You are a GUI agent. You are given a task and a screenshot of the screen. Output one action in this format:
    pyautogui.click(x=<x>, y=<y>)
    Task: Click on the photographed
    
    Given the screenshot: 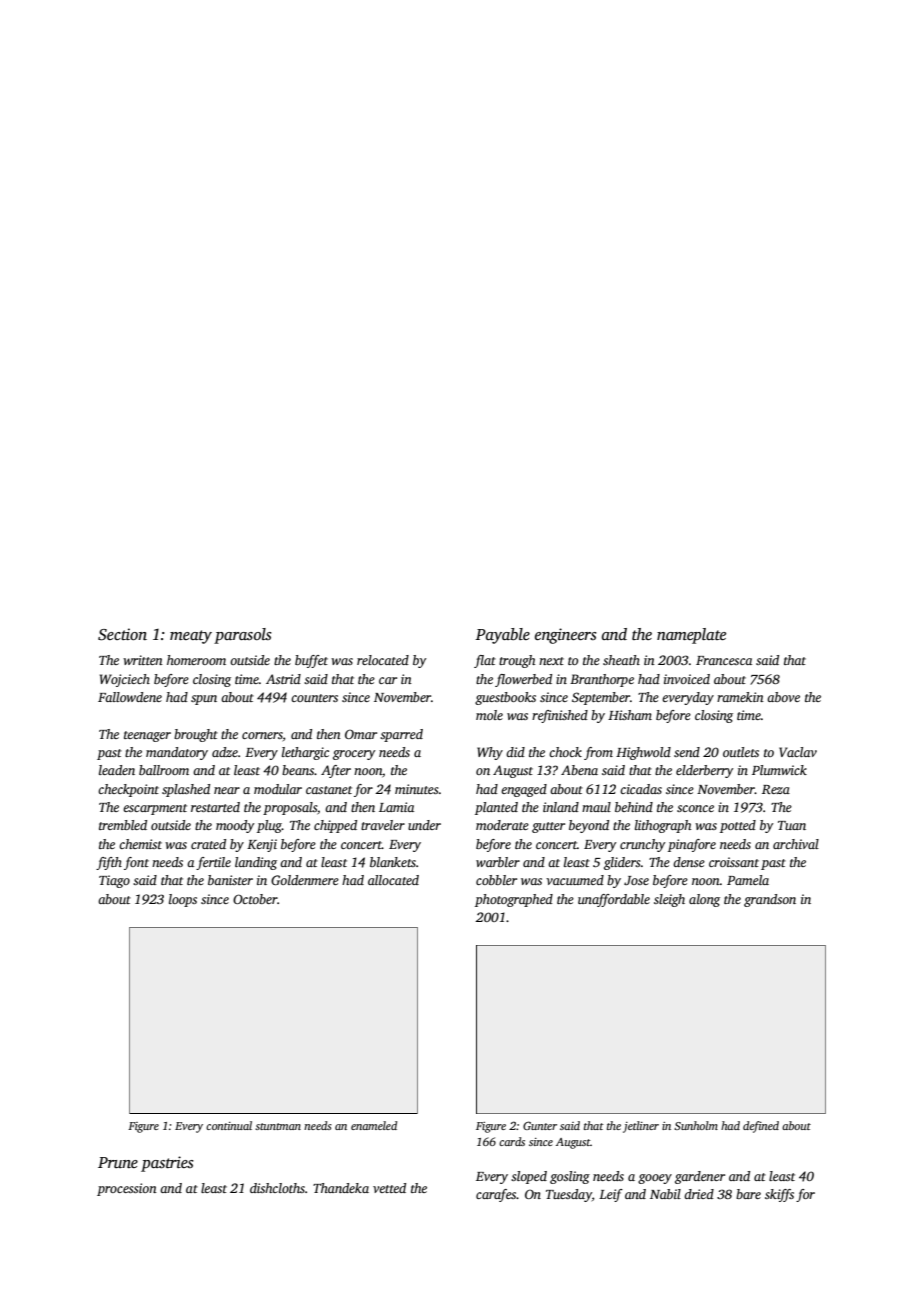 What is the action you would take?
    pyautogui.click(x=514, y=900)
